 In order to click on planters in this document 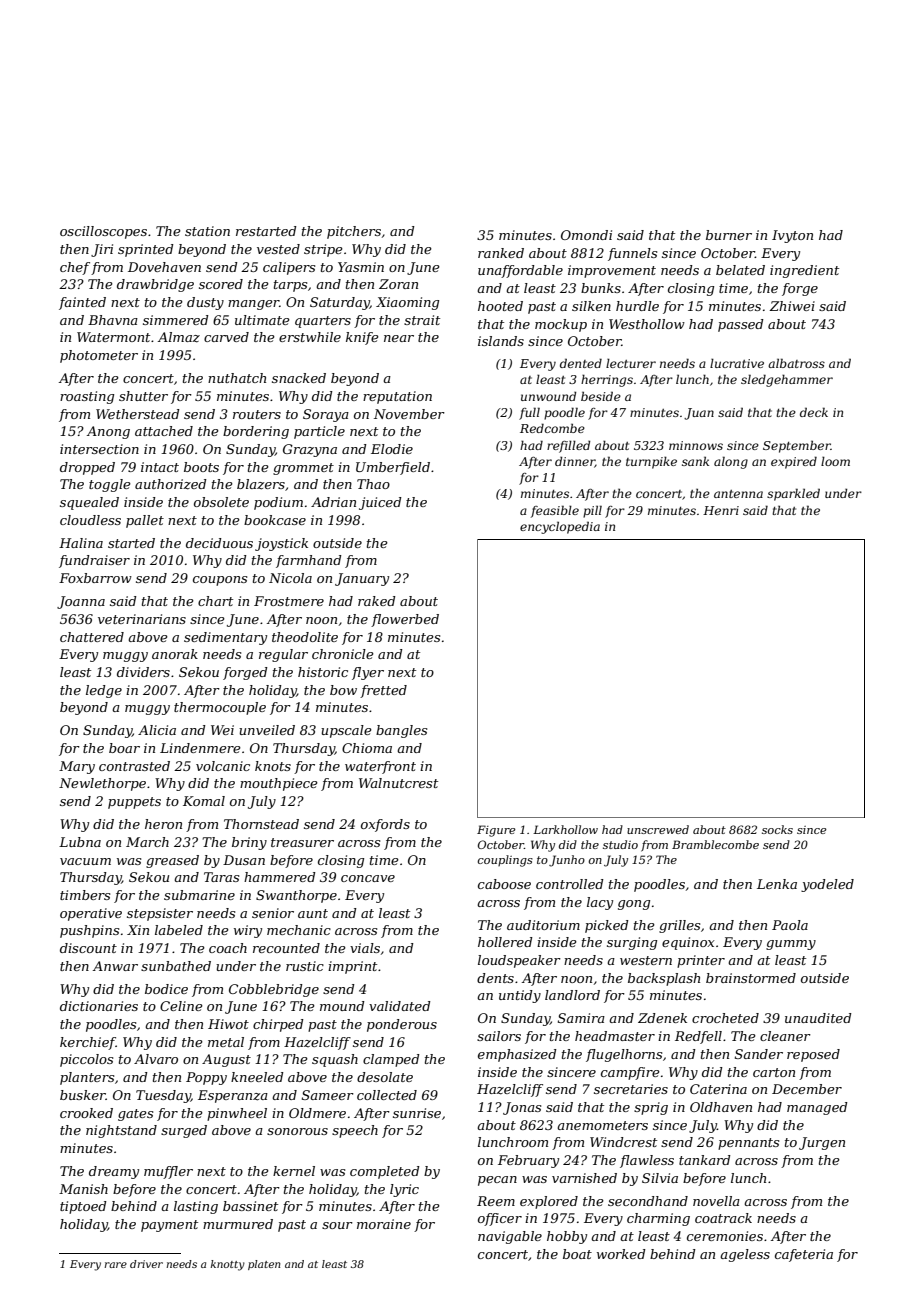, I will do `click(87, 1078)`.
